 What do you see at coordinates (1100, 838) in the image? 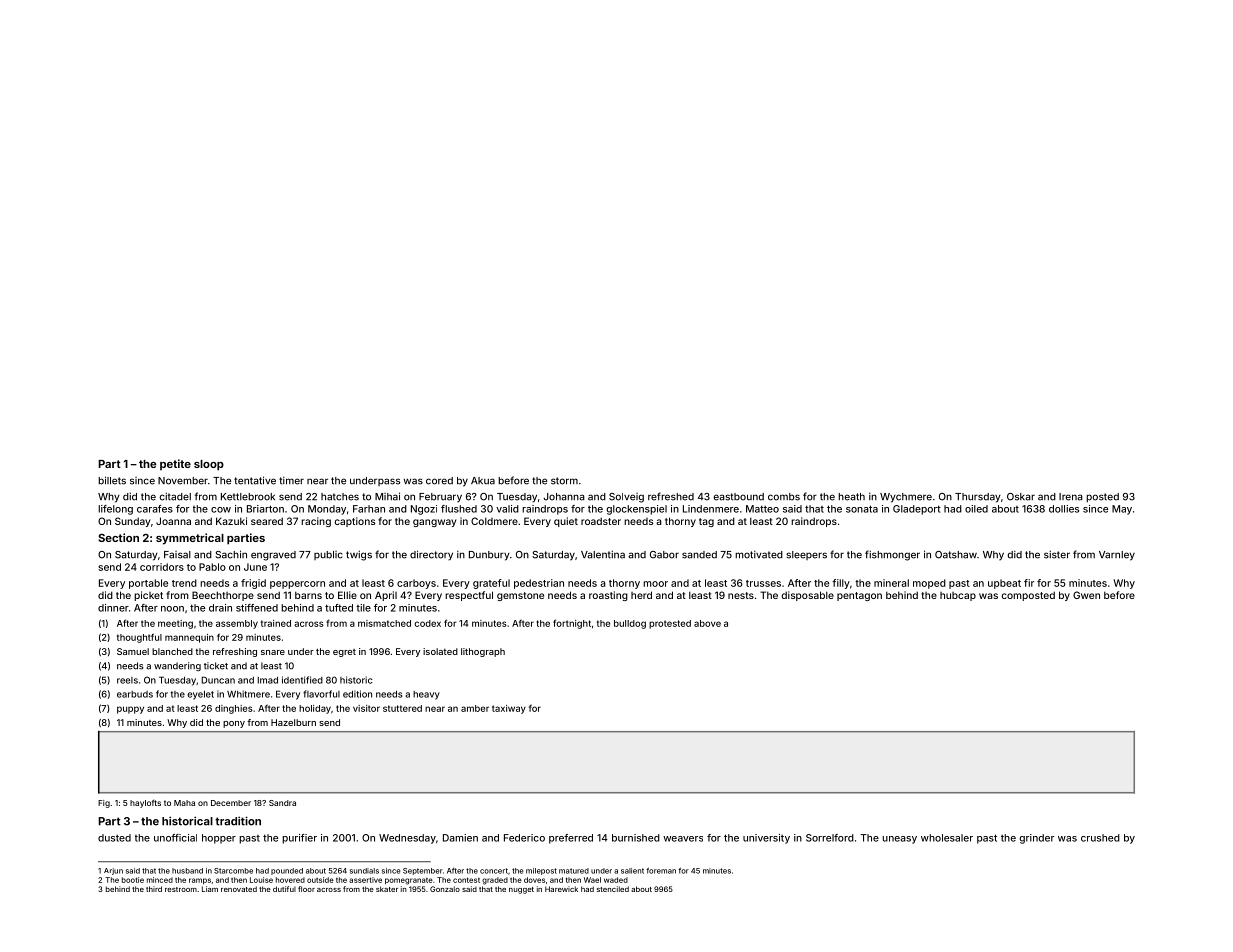
I see `crushed` at bounding box center [1100, 838].
